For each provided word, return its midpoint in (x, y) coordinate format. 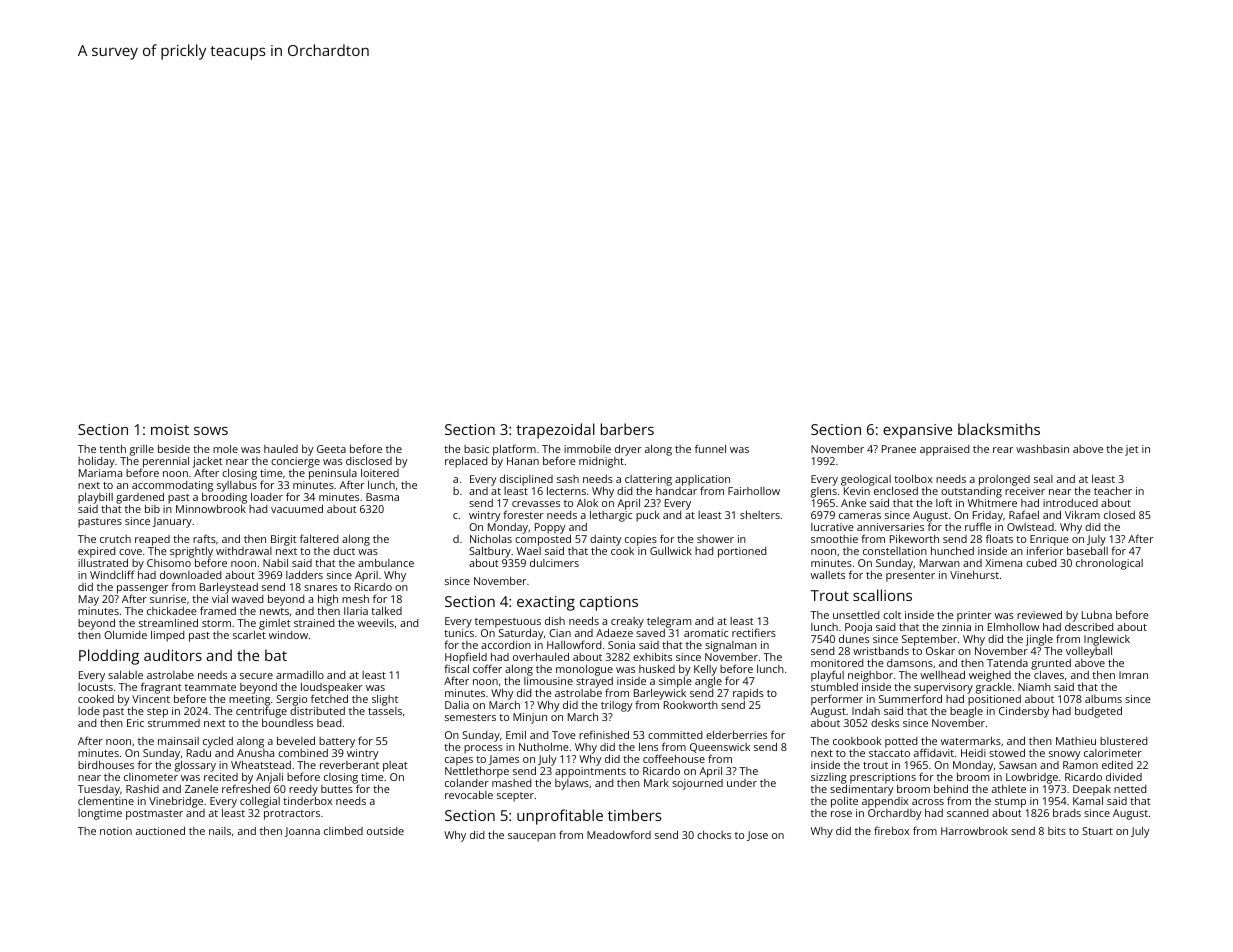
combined (303, 753)
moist (170, 429)
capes (459, 761)
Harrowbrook (974, 831)
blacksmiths (999, 429)
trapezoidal (555, 431)
